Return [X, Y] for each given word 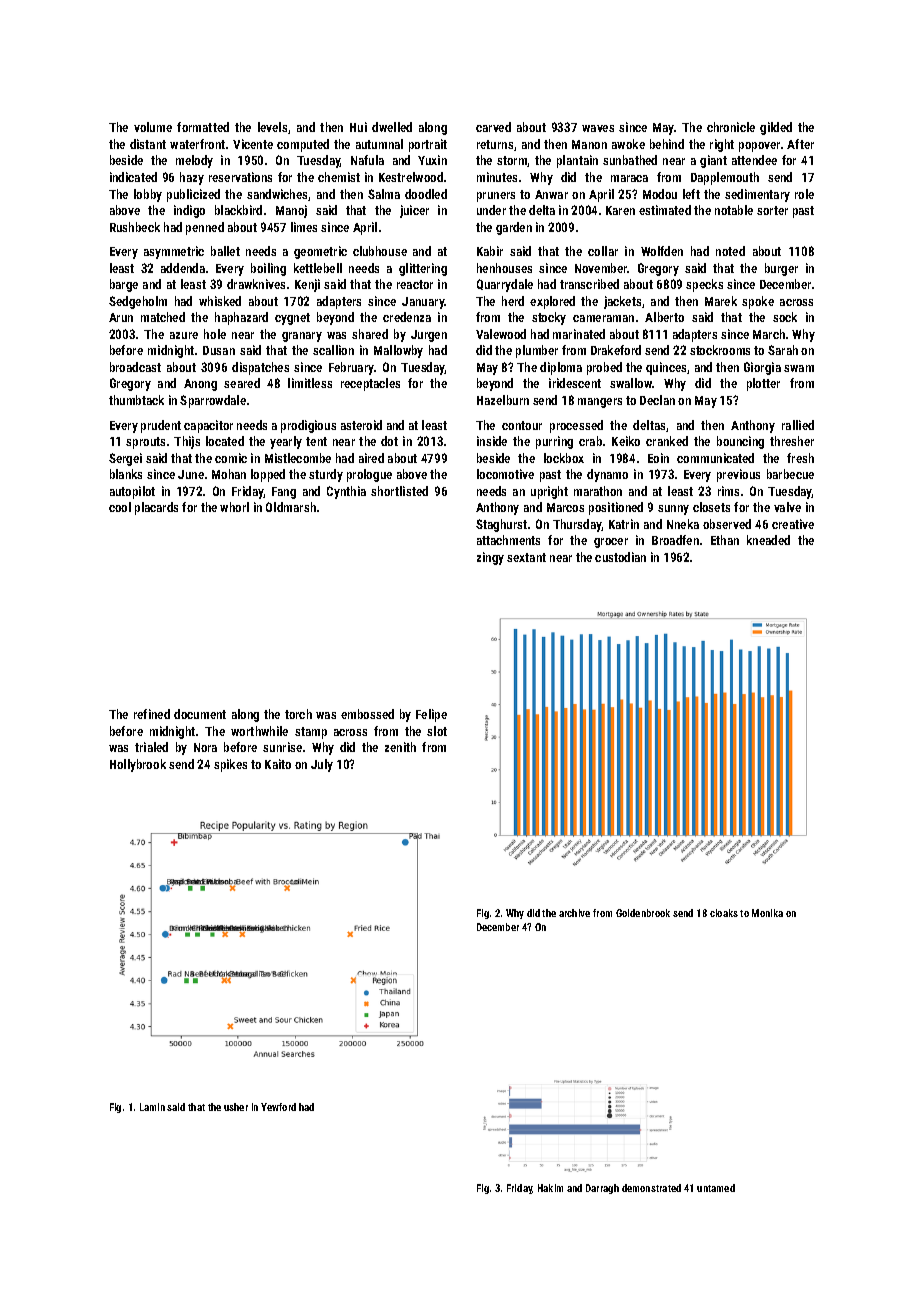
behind [667, 144]
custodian [620, 557]
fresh [800, 458]
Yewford [278, 1107]
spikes [230, 765]
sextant [526, 557]
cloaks [724, 913]
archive [574, 913]
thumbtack [136, 400]
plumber [537, 351]
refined [152, 714]
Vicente [253, 144]
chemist [339, 177]
